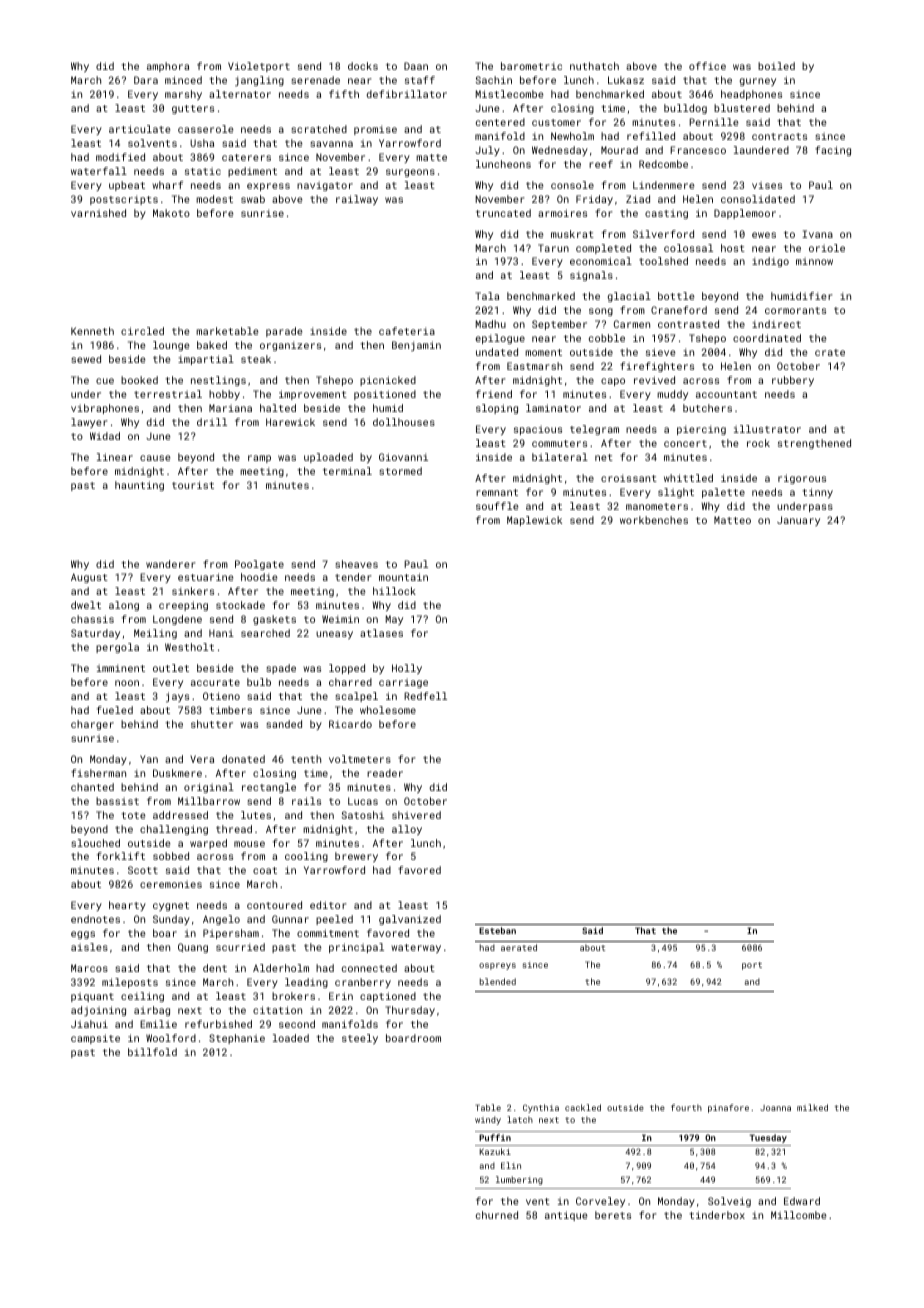  What do you see at coordinates (519, 947) in the image?
I see `aerated` at bounding box center [519, 947].
